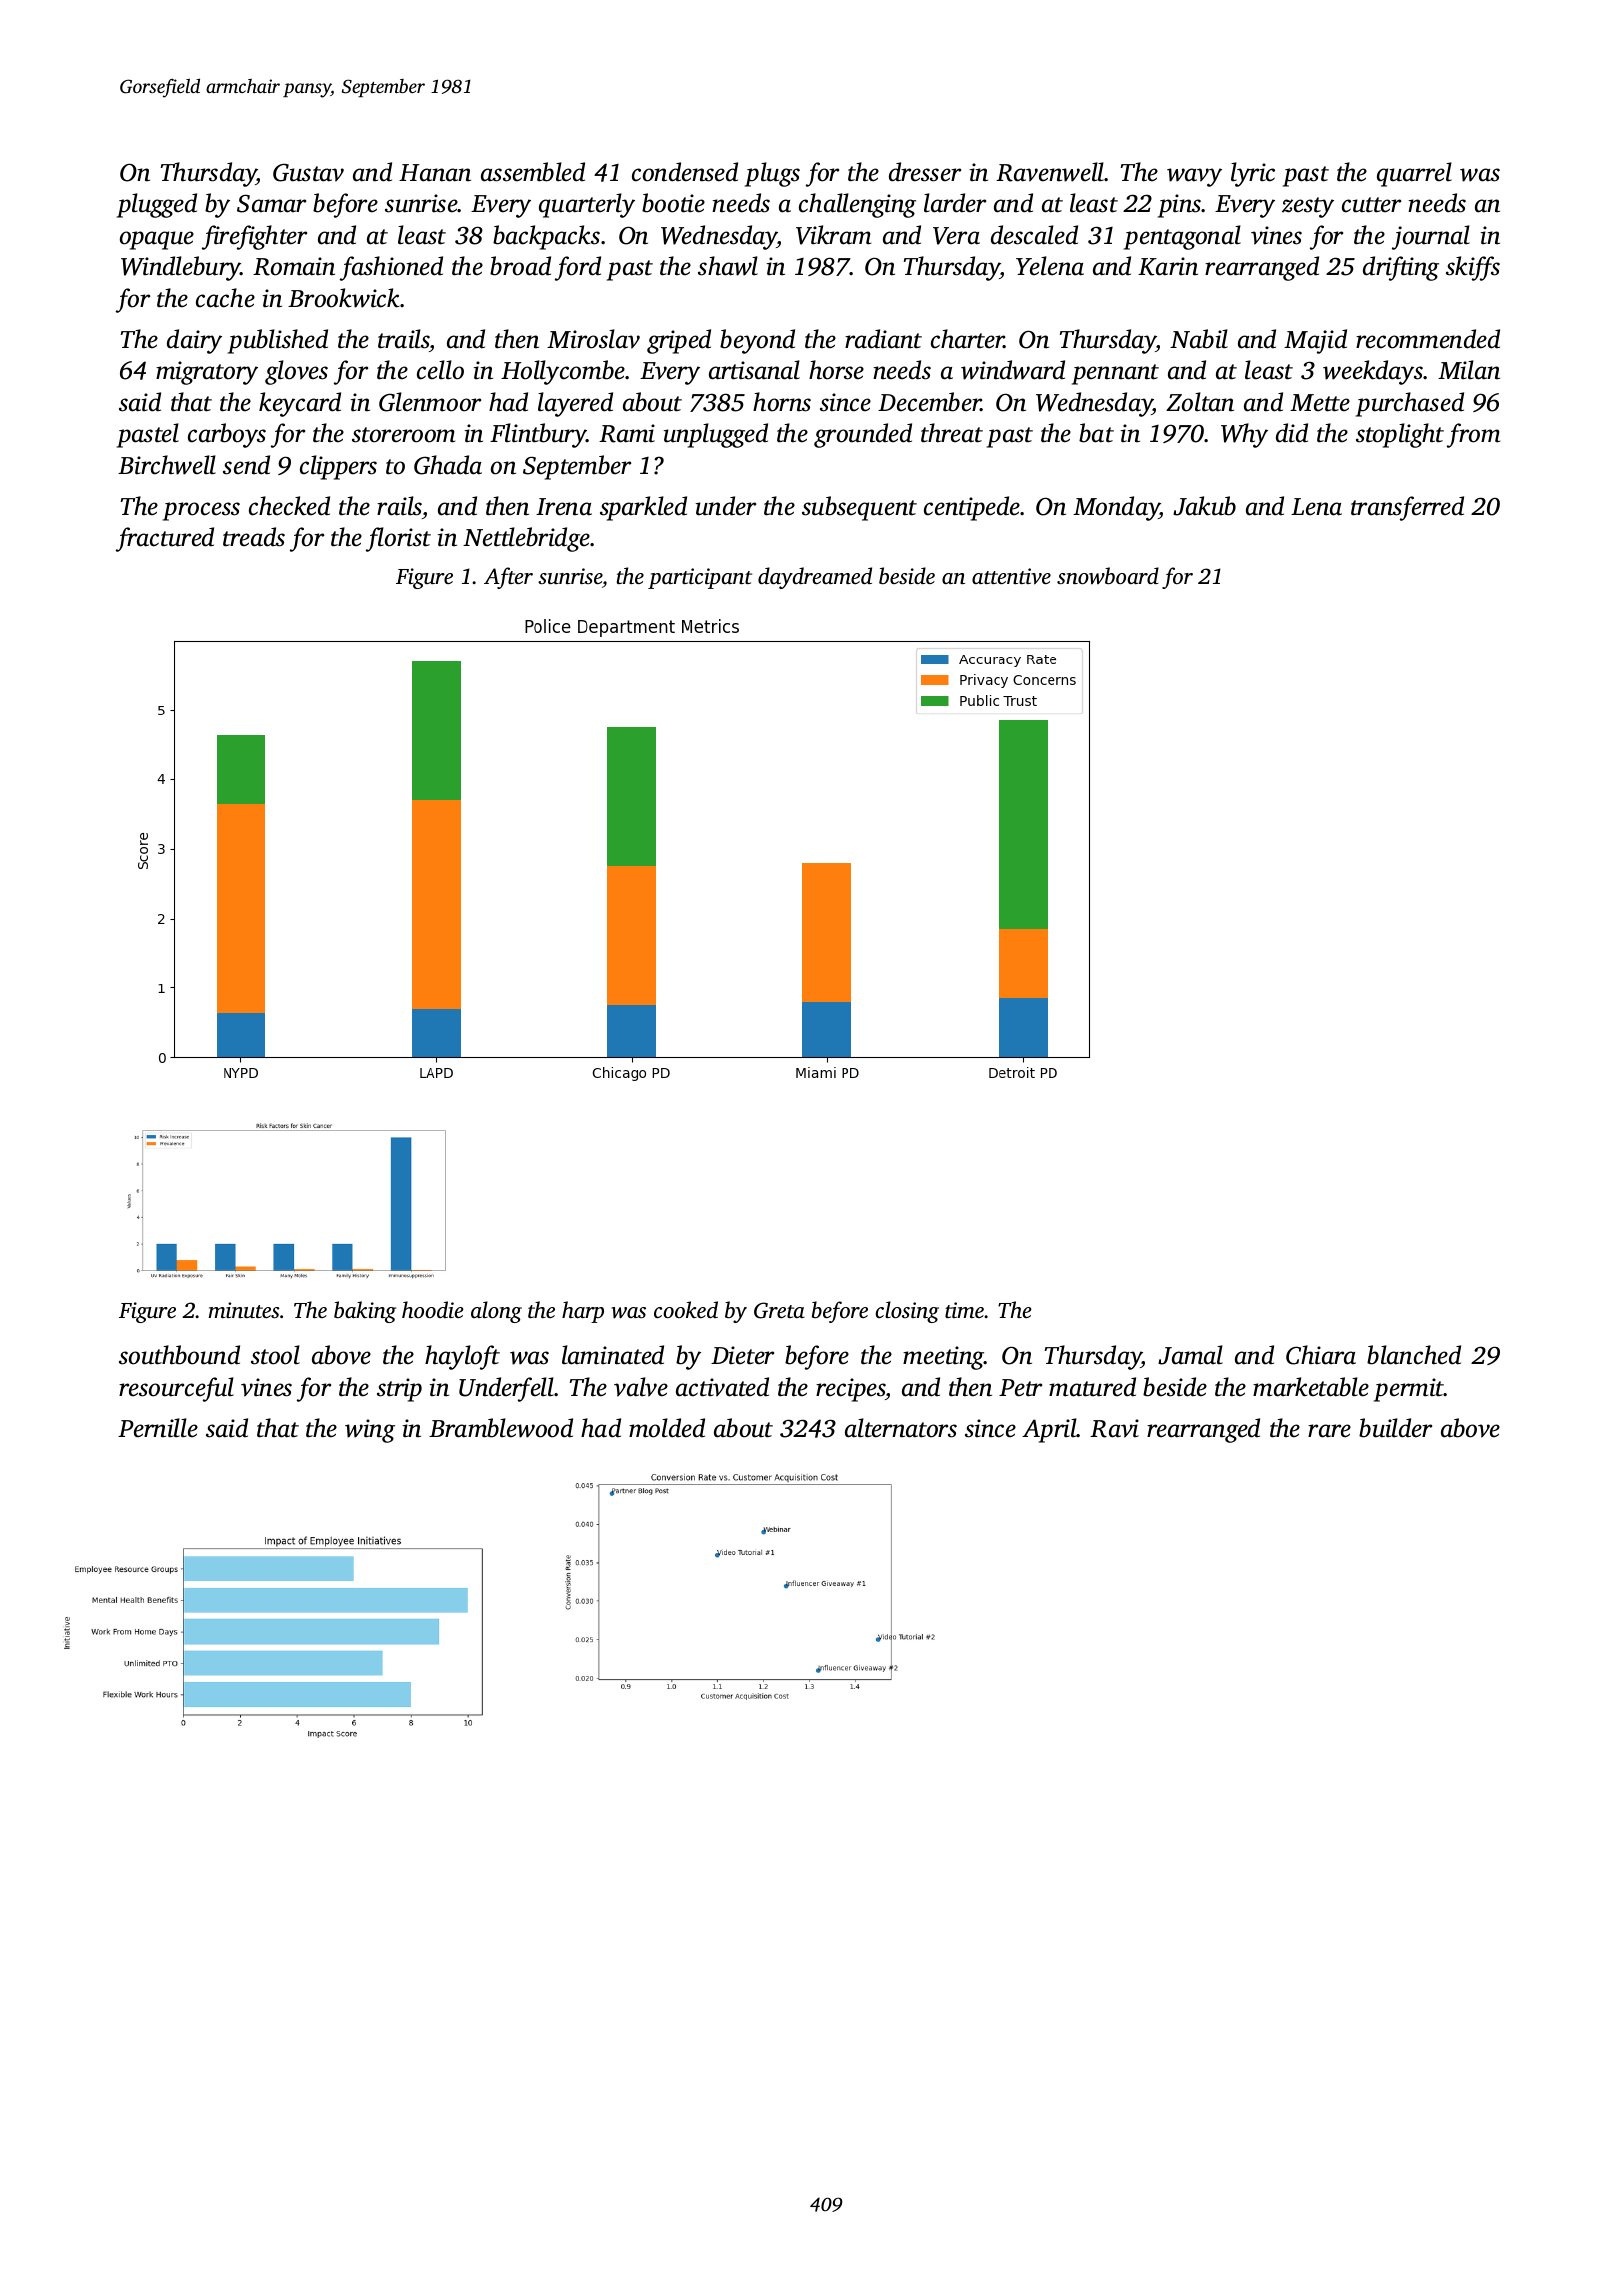 The height and width of the image is (2292, 1620). Describe the element at coordinates (1108, 576) in the image. I see `snowboard` at that location.
